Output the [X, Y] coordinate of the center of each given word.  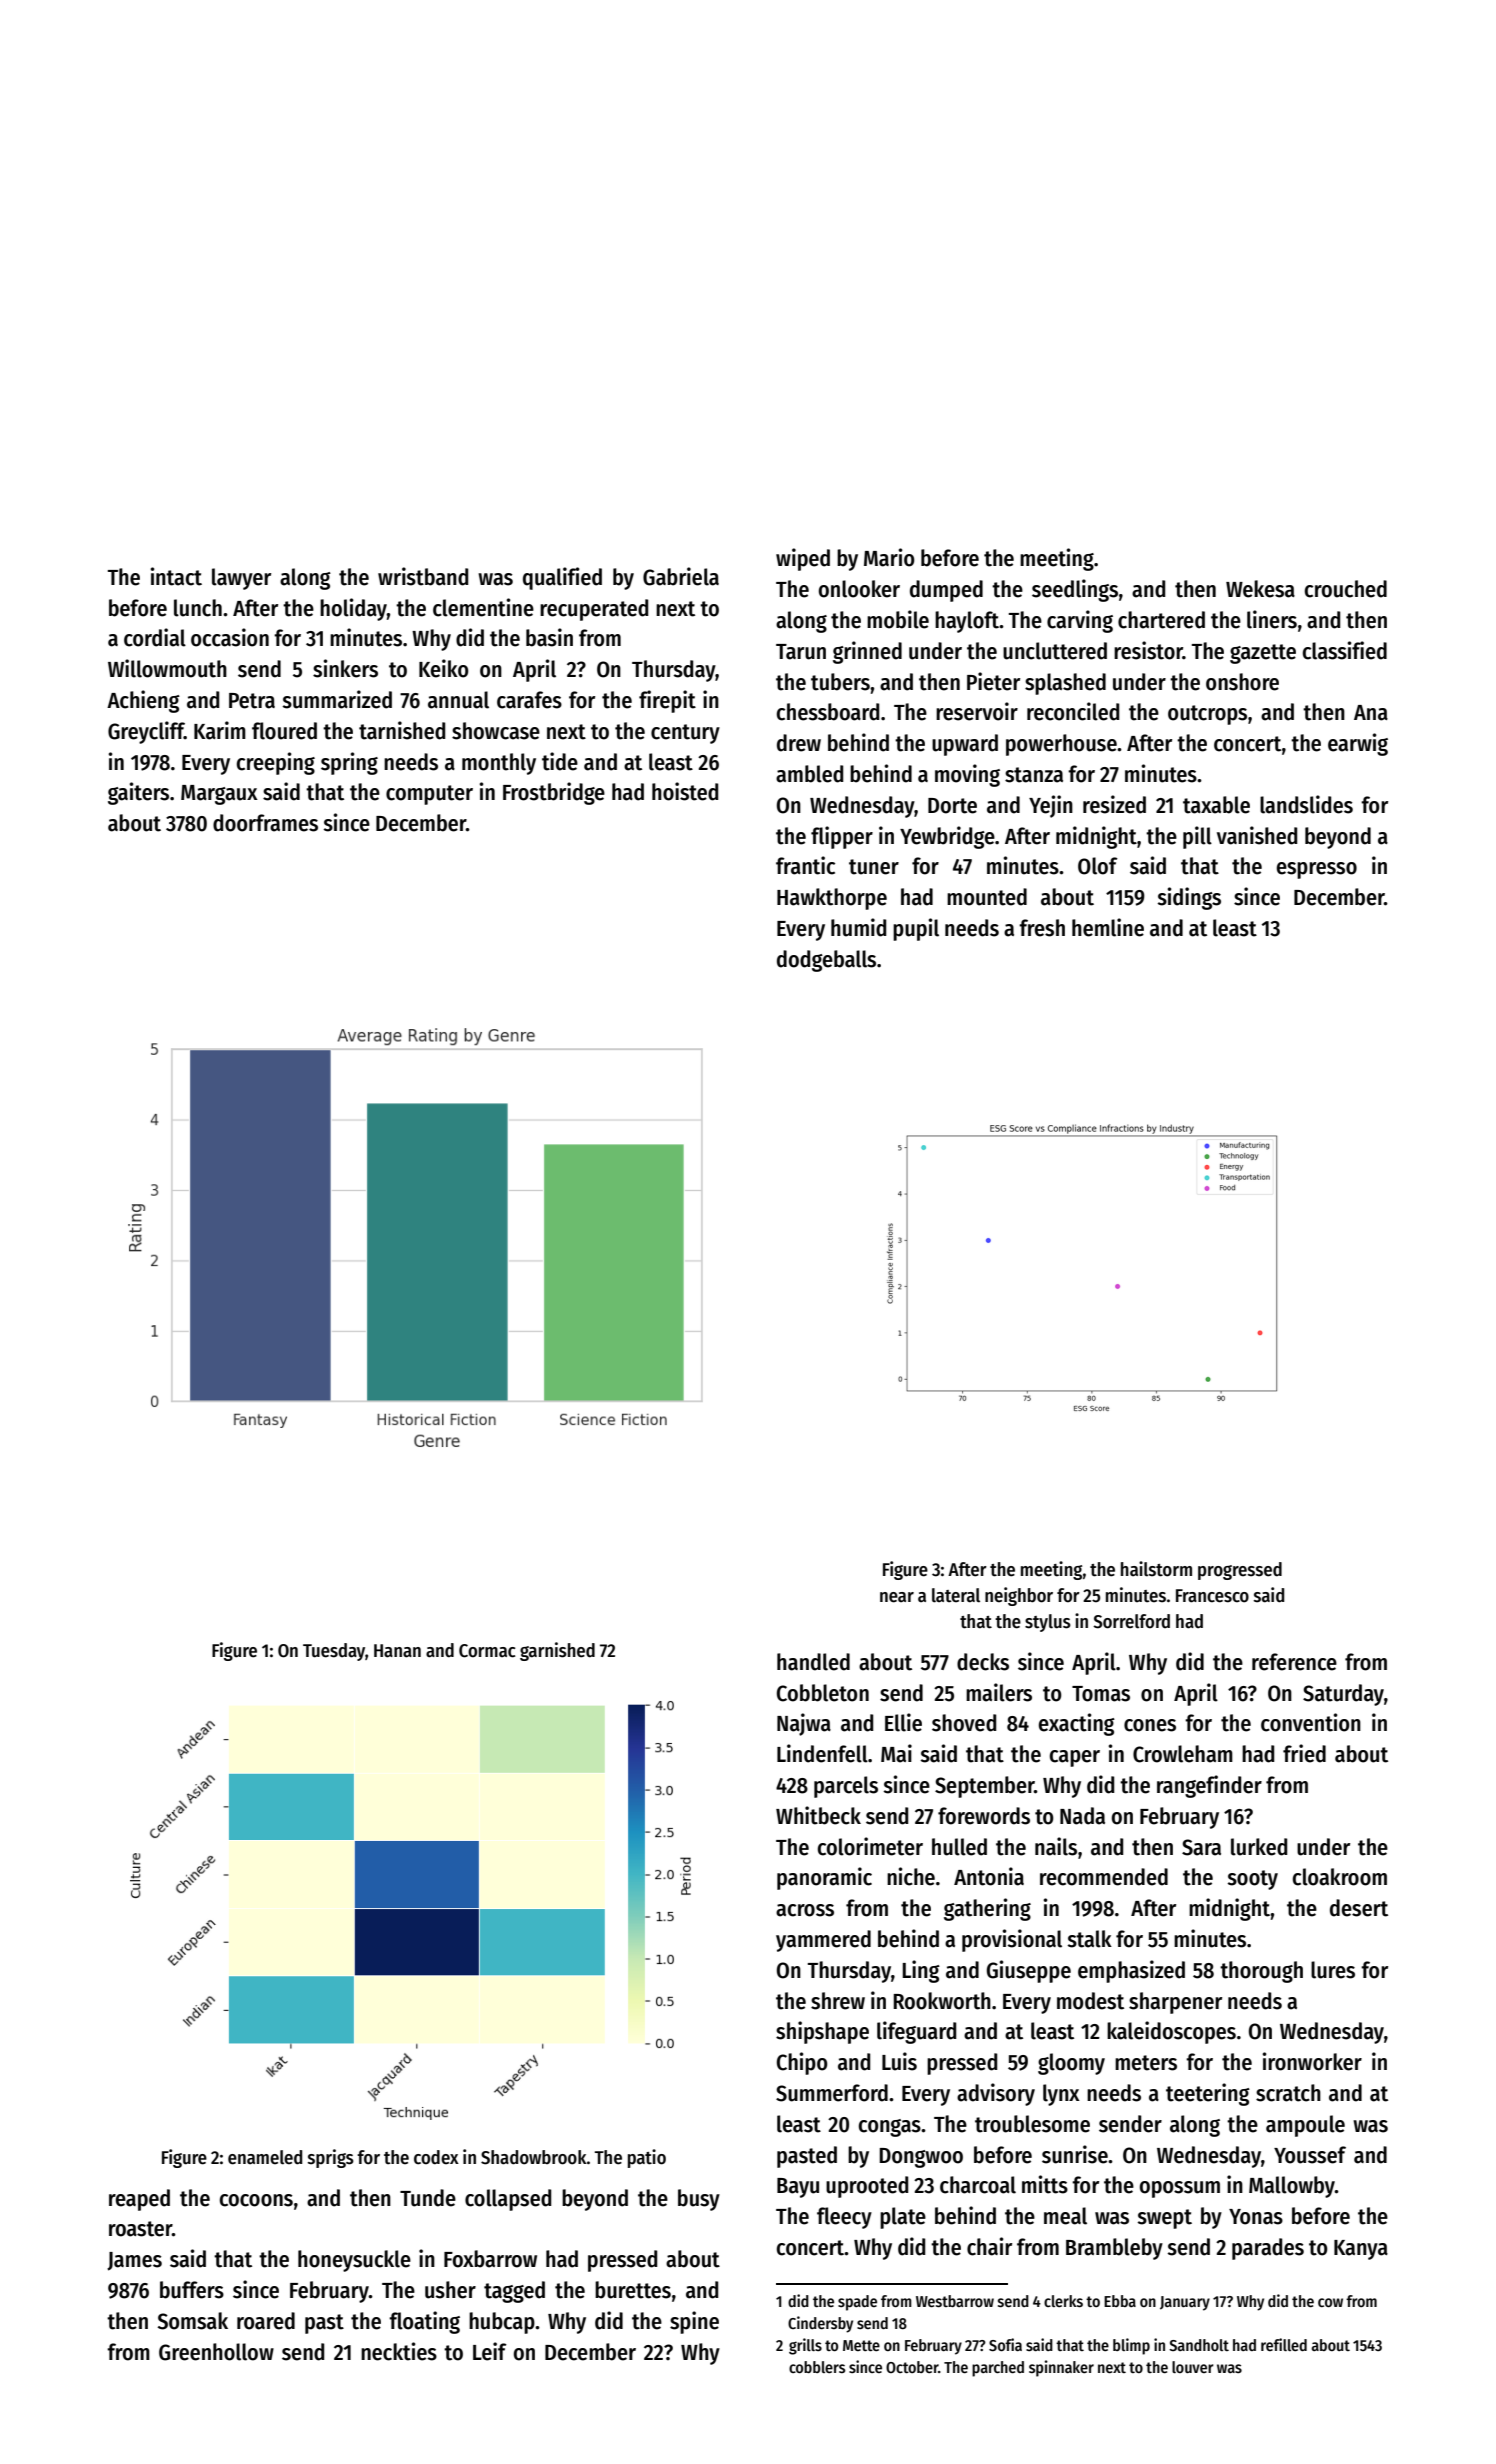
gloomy [1071, 2064]
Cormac [487, 1651]
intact [176, 576]
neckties [399, 2351]
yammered [823, 1941]
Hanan [397, 1651]
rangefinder [1209, 1786]
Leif [490, 2351]
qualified [562, 578]
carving [1080, 621]
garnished [557, 1651]
